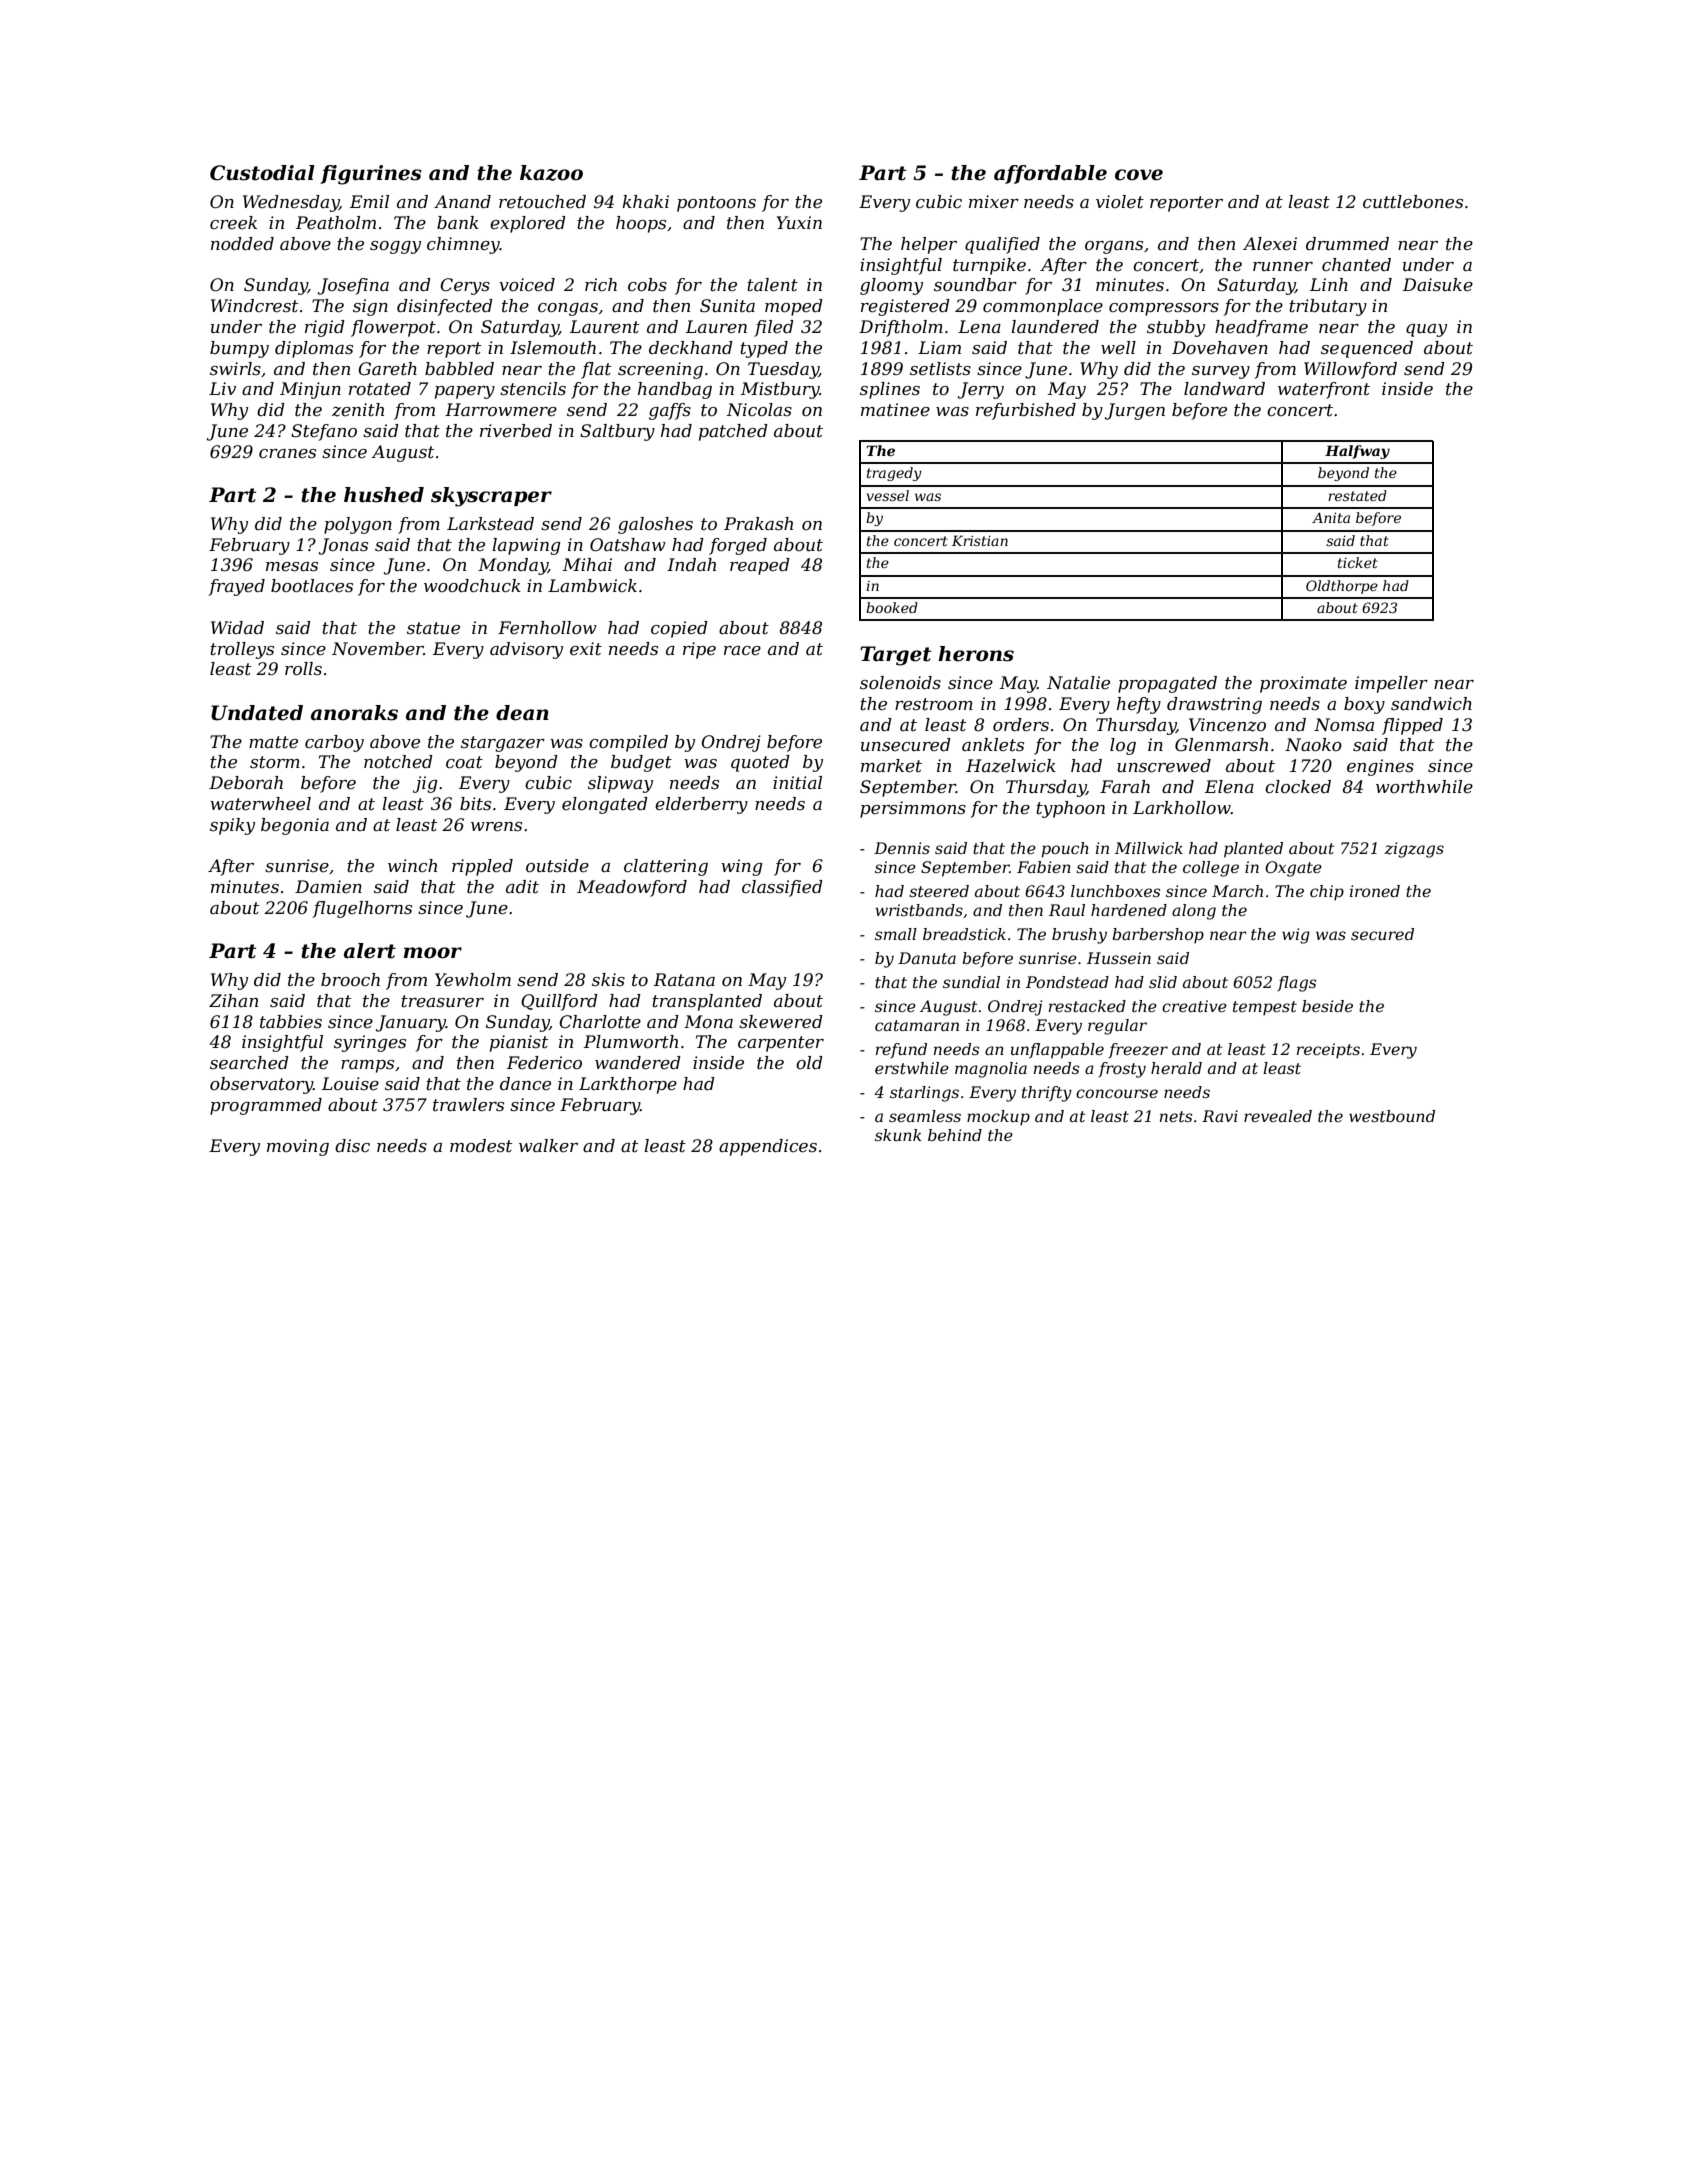 The width and height of the image is (1683, 2178). What do you see at coordinates (568, 309) in the image?
I see `congas` at bounding box center [568, 309].
